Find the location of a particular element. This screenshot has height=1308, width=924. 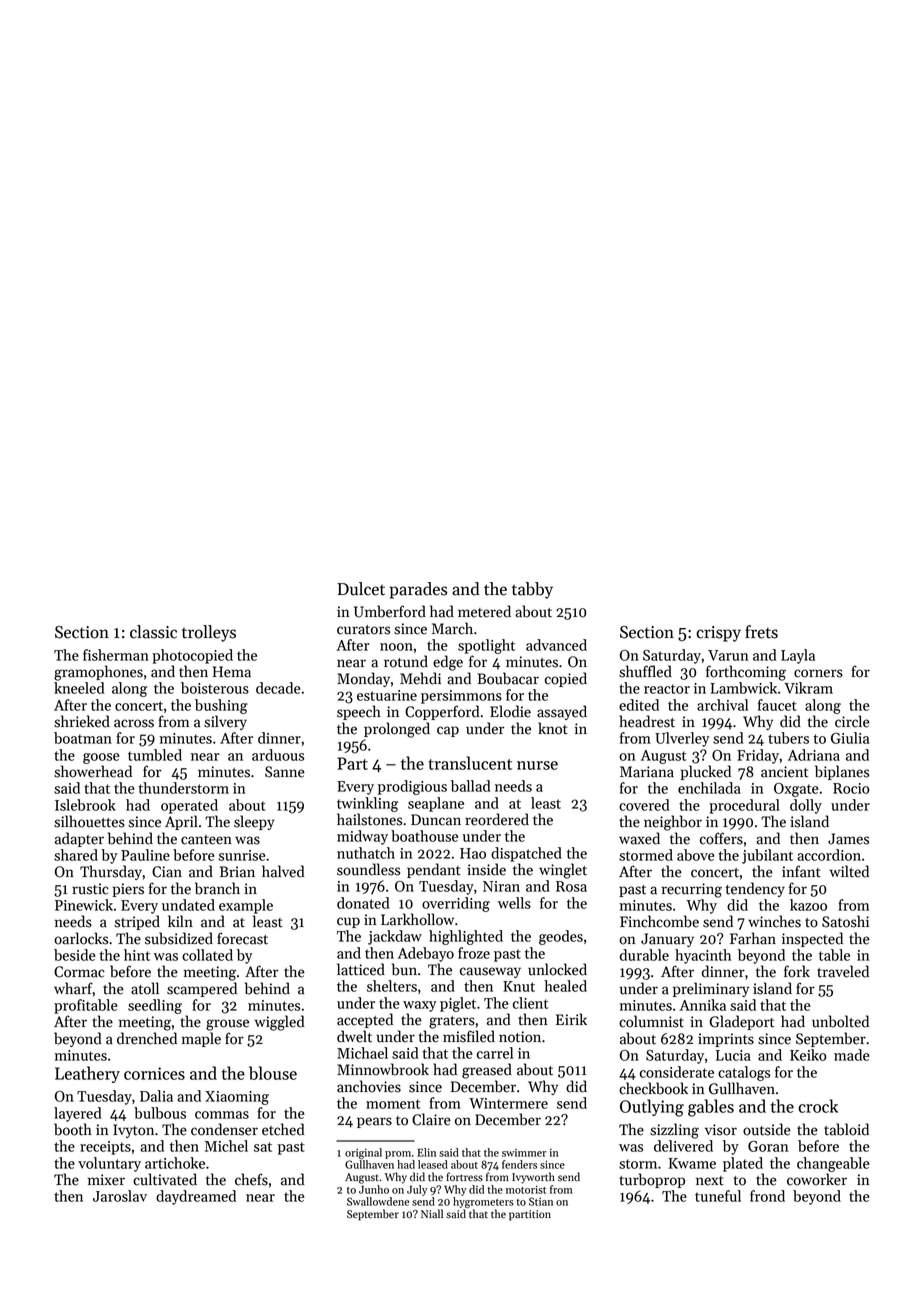

Leathery is located at coordinates (87, 1074).
